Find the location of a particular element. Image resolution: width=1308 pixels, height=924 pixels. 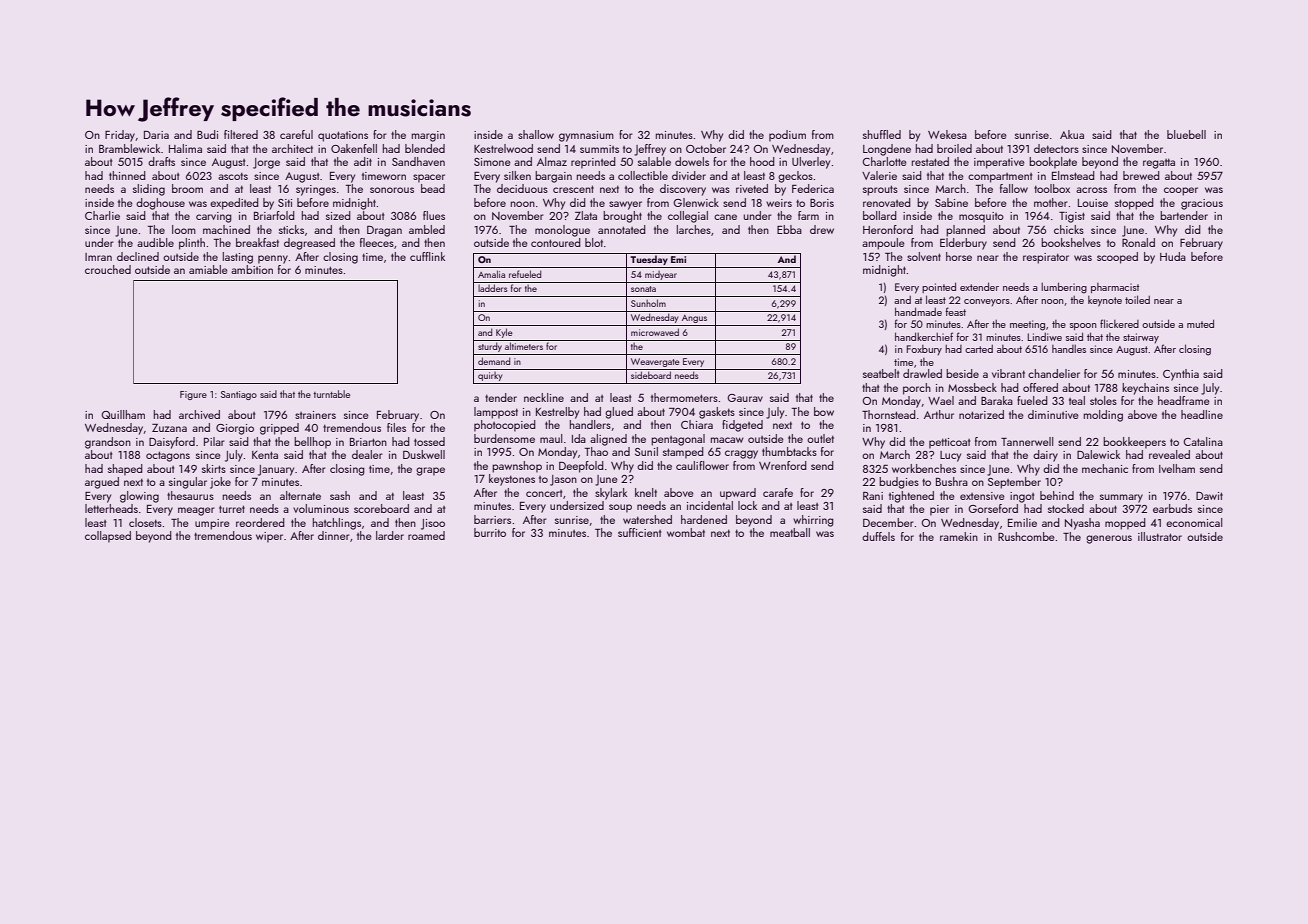

brewed is located at coordinates (1141, 175).
